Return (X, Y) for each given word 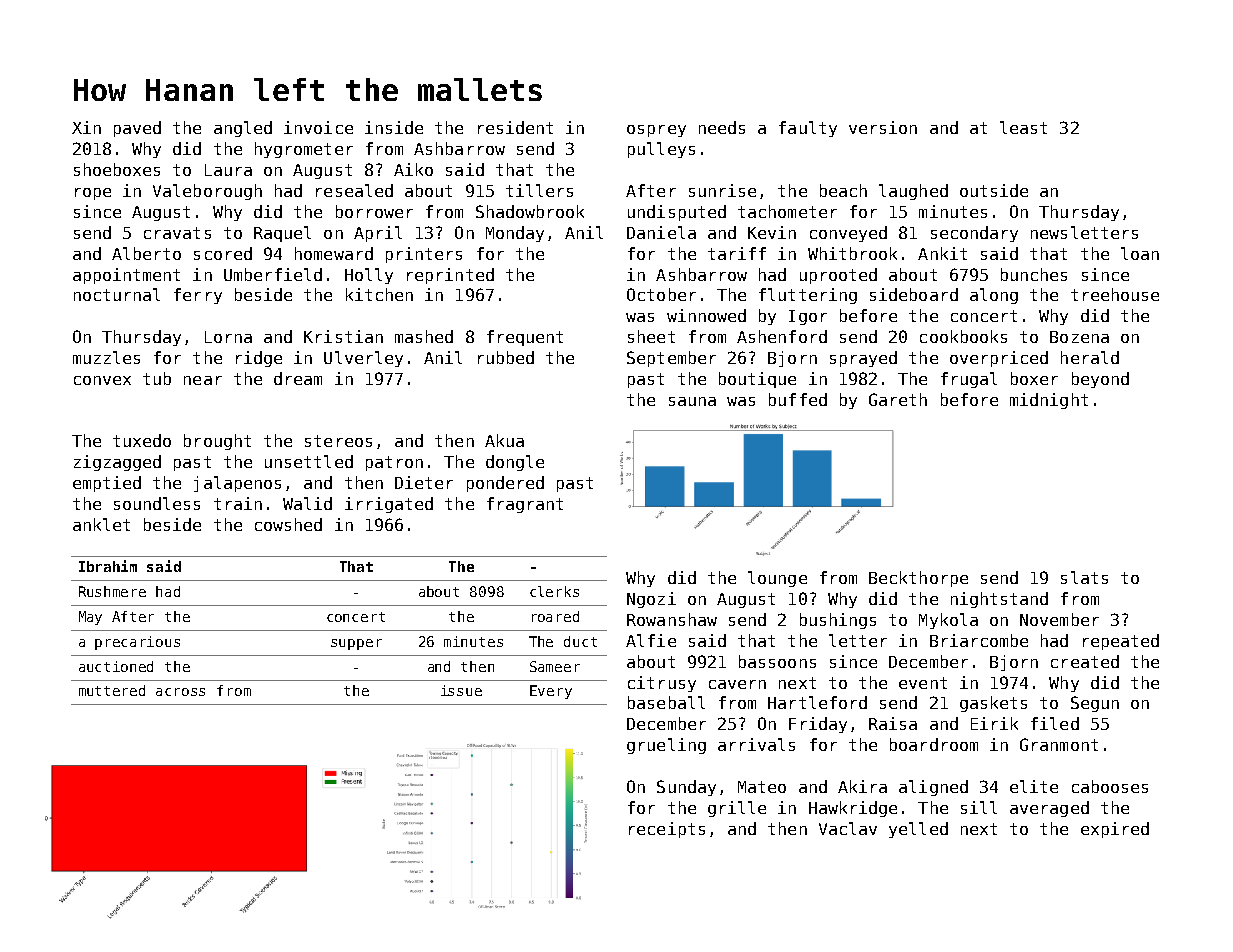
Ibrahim (108, 566)
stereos (338, 441)
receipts (667, 830)
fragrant (525, 505)
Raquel (282, 234)
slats (1084, 577)
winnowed (706, 315)
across (180, 692)
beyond (1100, 380)
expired (1115, 830)
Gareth (898, 399)
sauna (692, 401)
